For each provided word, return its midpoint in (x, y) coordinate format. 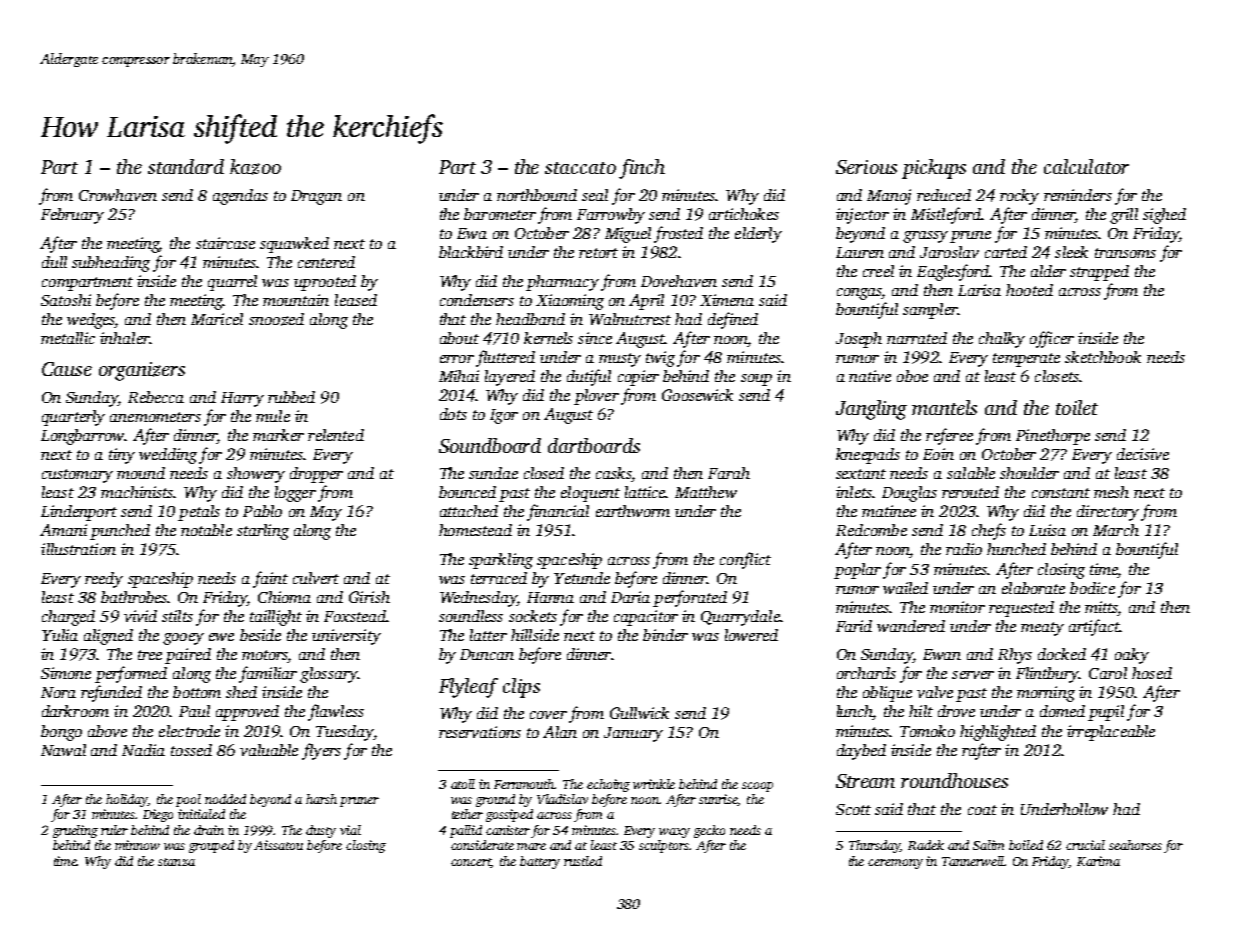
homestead (475, 530)
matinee (889, 511)
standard (186, 166)
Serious (866, 167)
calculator (1086, 166)
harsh (321, 799)
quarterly (73, 418)
